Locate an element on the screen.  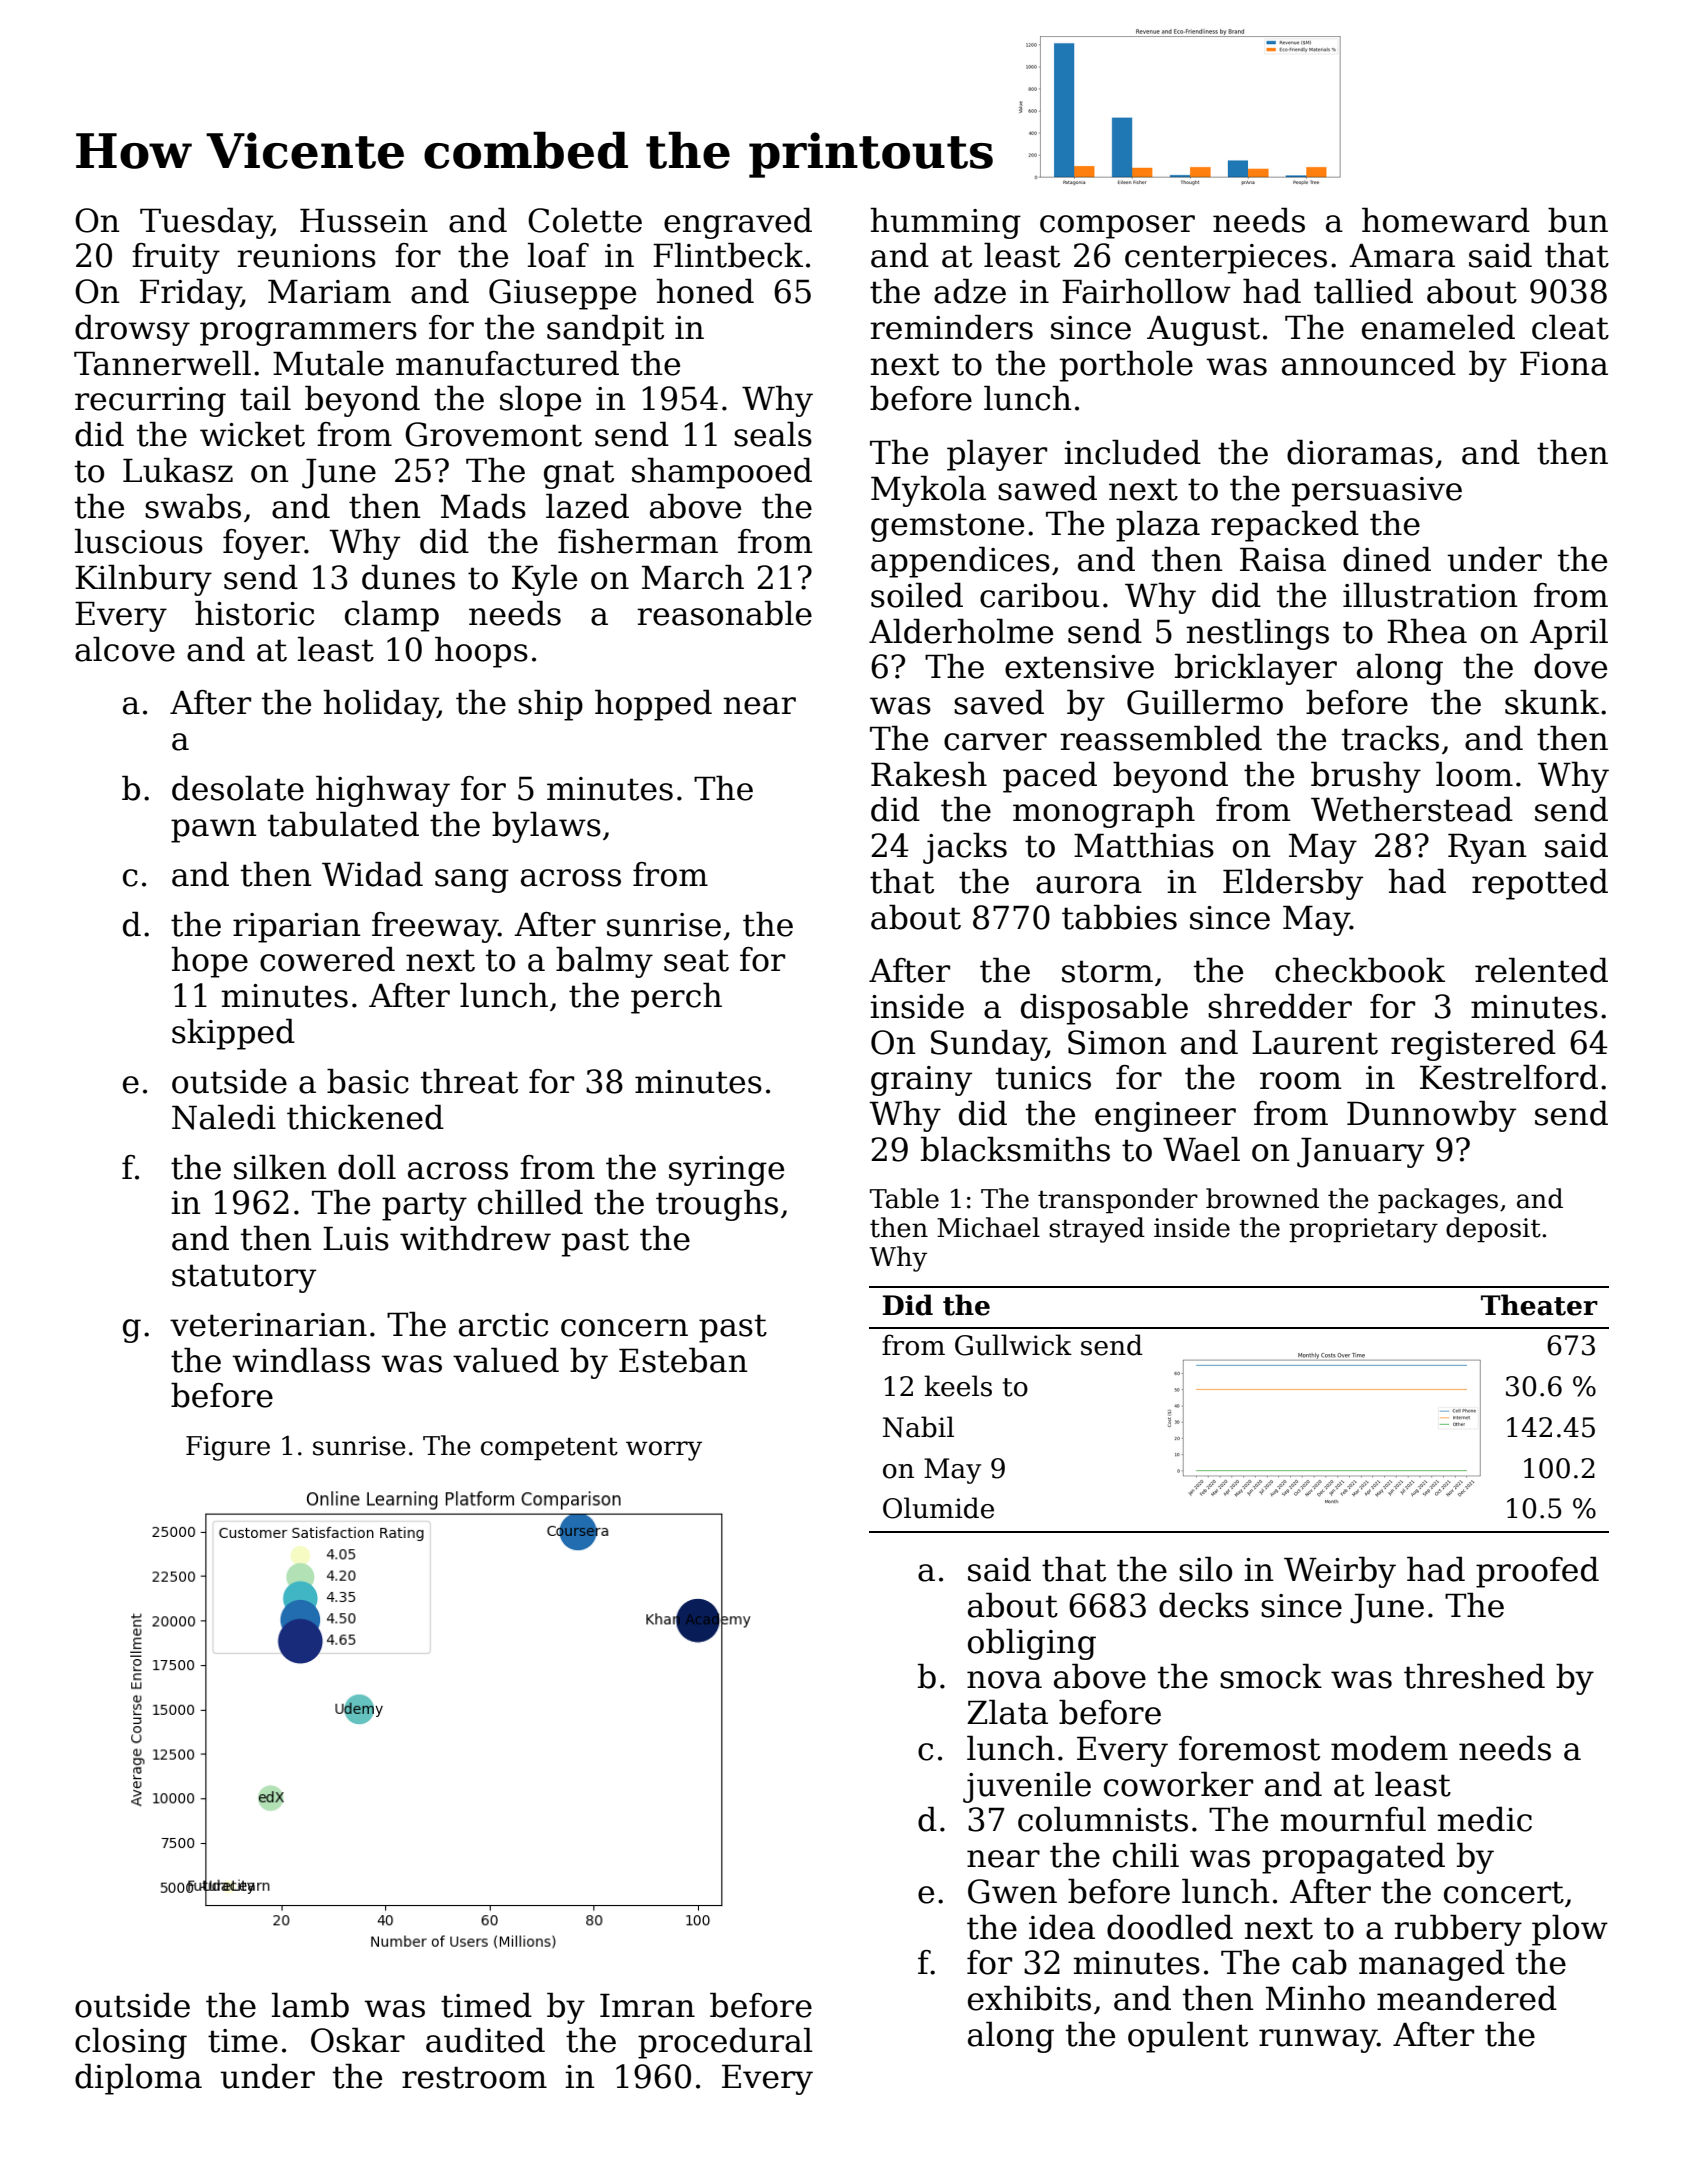
juvenile is located at coordinates (1027, 1787).
